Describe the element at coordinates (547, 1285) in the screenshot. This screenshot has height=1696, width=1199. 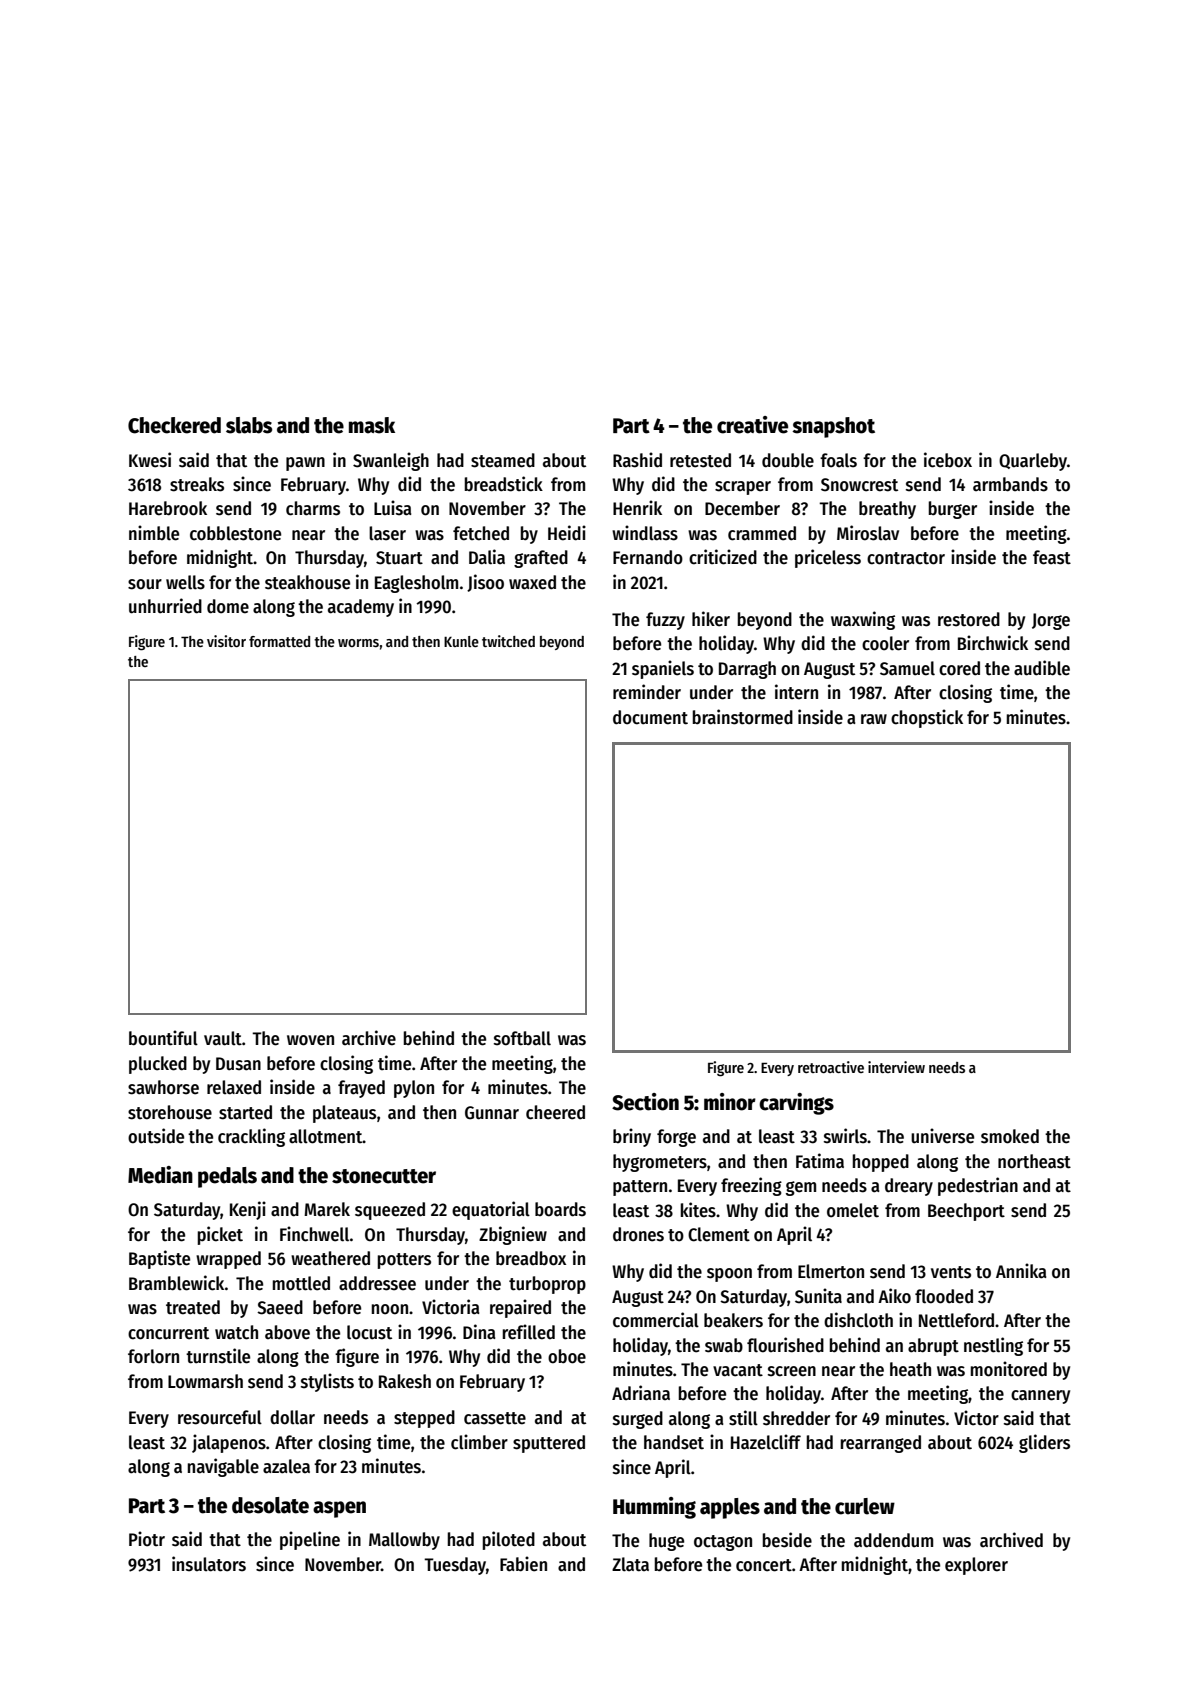
I see `turboprop` at that location.
